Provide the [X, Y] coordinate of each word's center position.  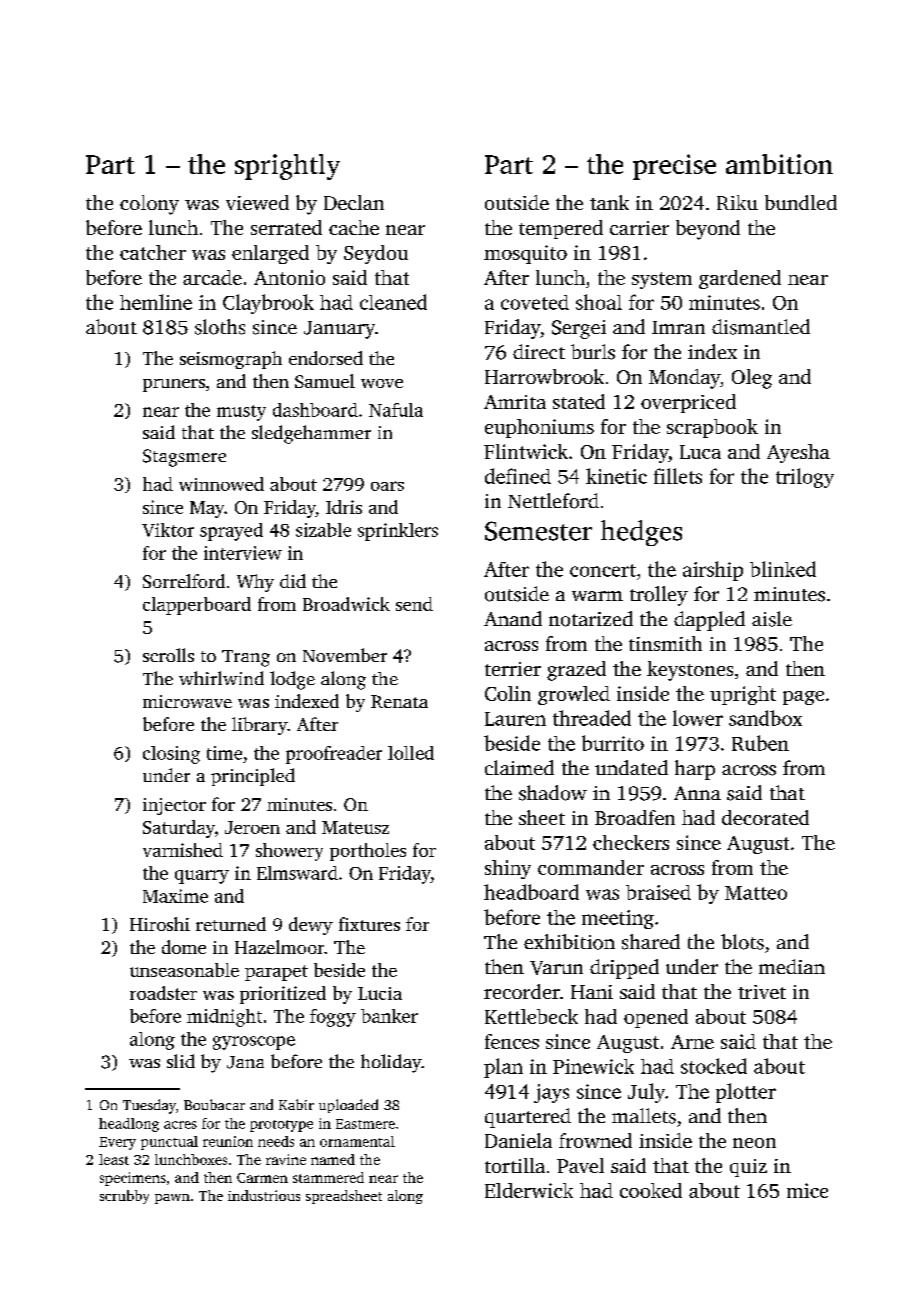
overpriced [688, 403]
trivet [762, 992]
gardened [740, 279]
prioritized [283, 995]
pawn [172, 1199]
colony [149, 205]
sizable [323, 530]
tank [609, 202]
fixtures [369, 924]
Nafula [396, 410]
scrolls [168, 655]
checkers [631, 842]
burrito [613, 743]
